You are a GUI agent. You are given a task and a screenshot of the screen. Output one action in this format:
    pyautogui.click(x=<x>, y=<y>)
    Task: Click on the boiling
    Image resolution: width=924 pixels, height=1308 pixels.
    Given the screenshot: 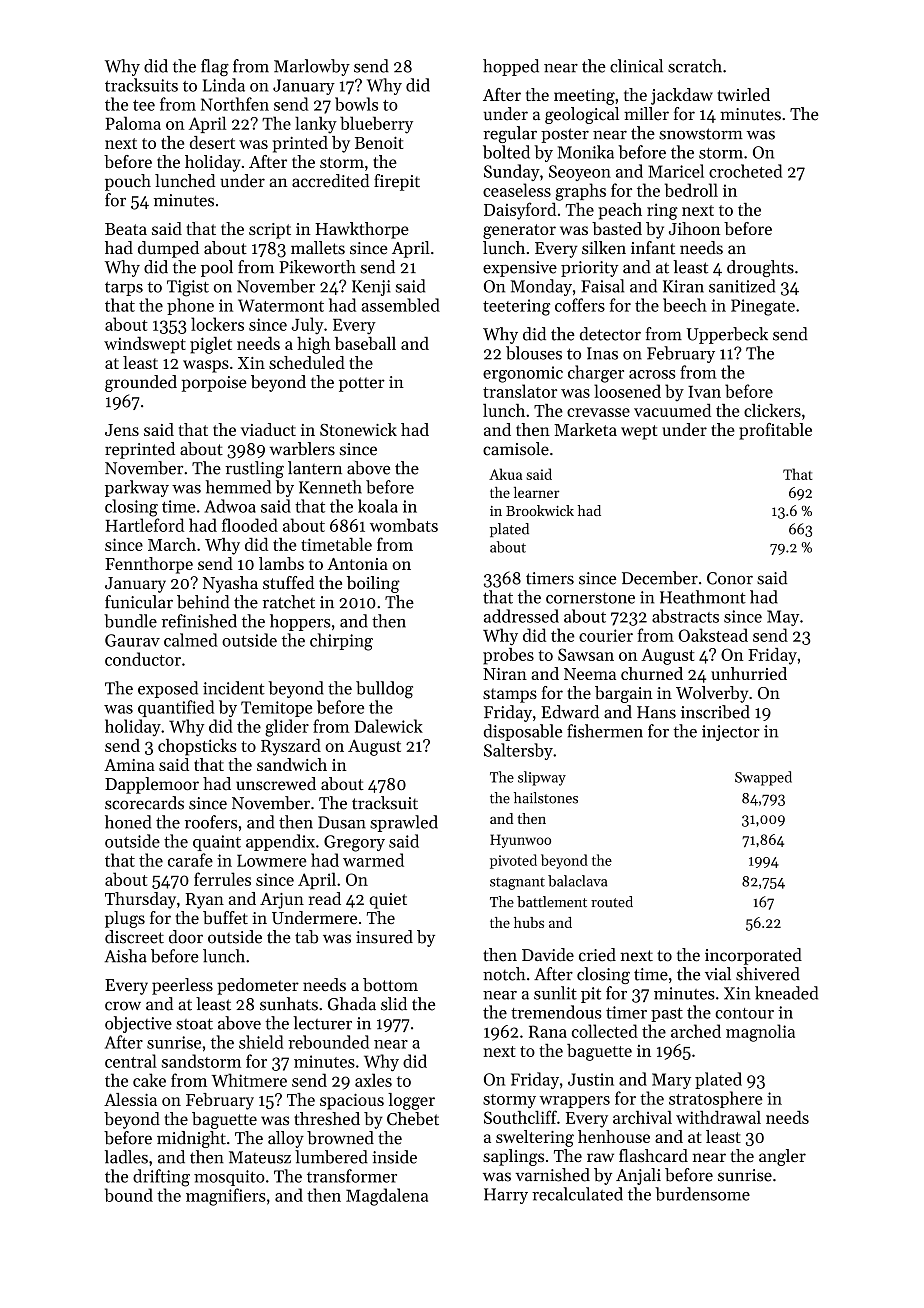 What is the action you would take?
    pyautogui.click(x=373, y=584)
